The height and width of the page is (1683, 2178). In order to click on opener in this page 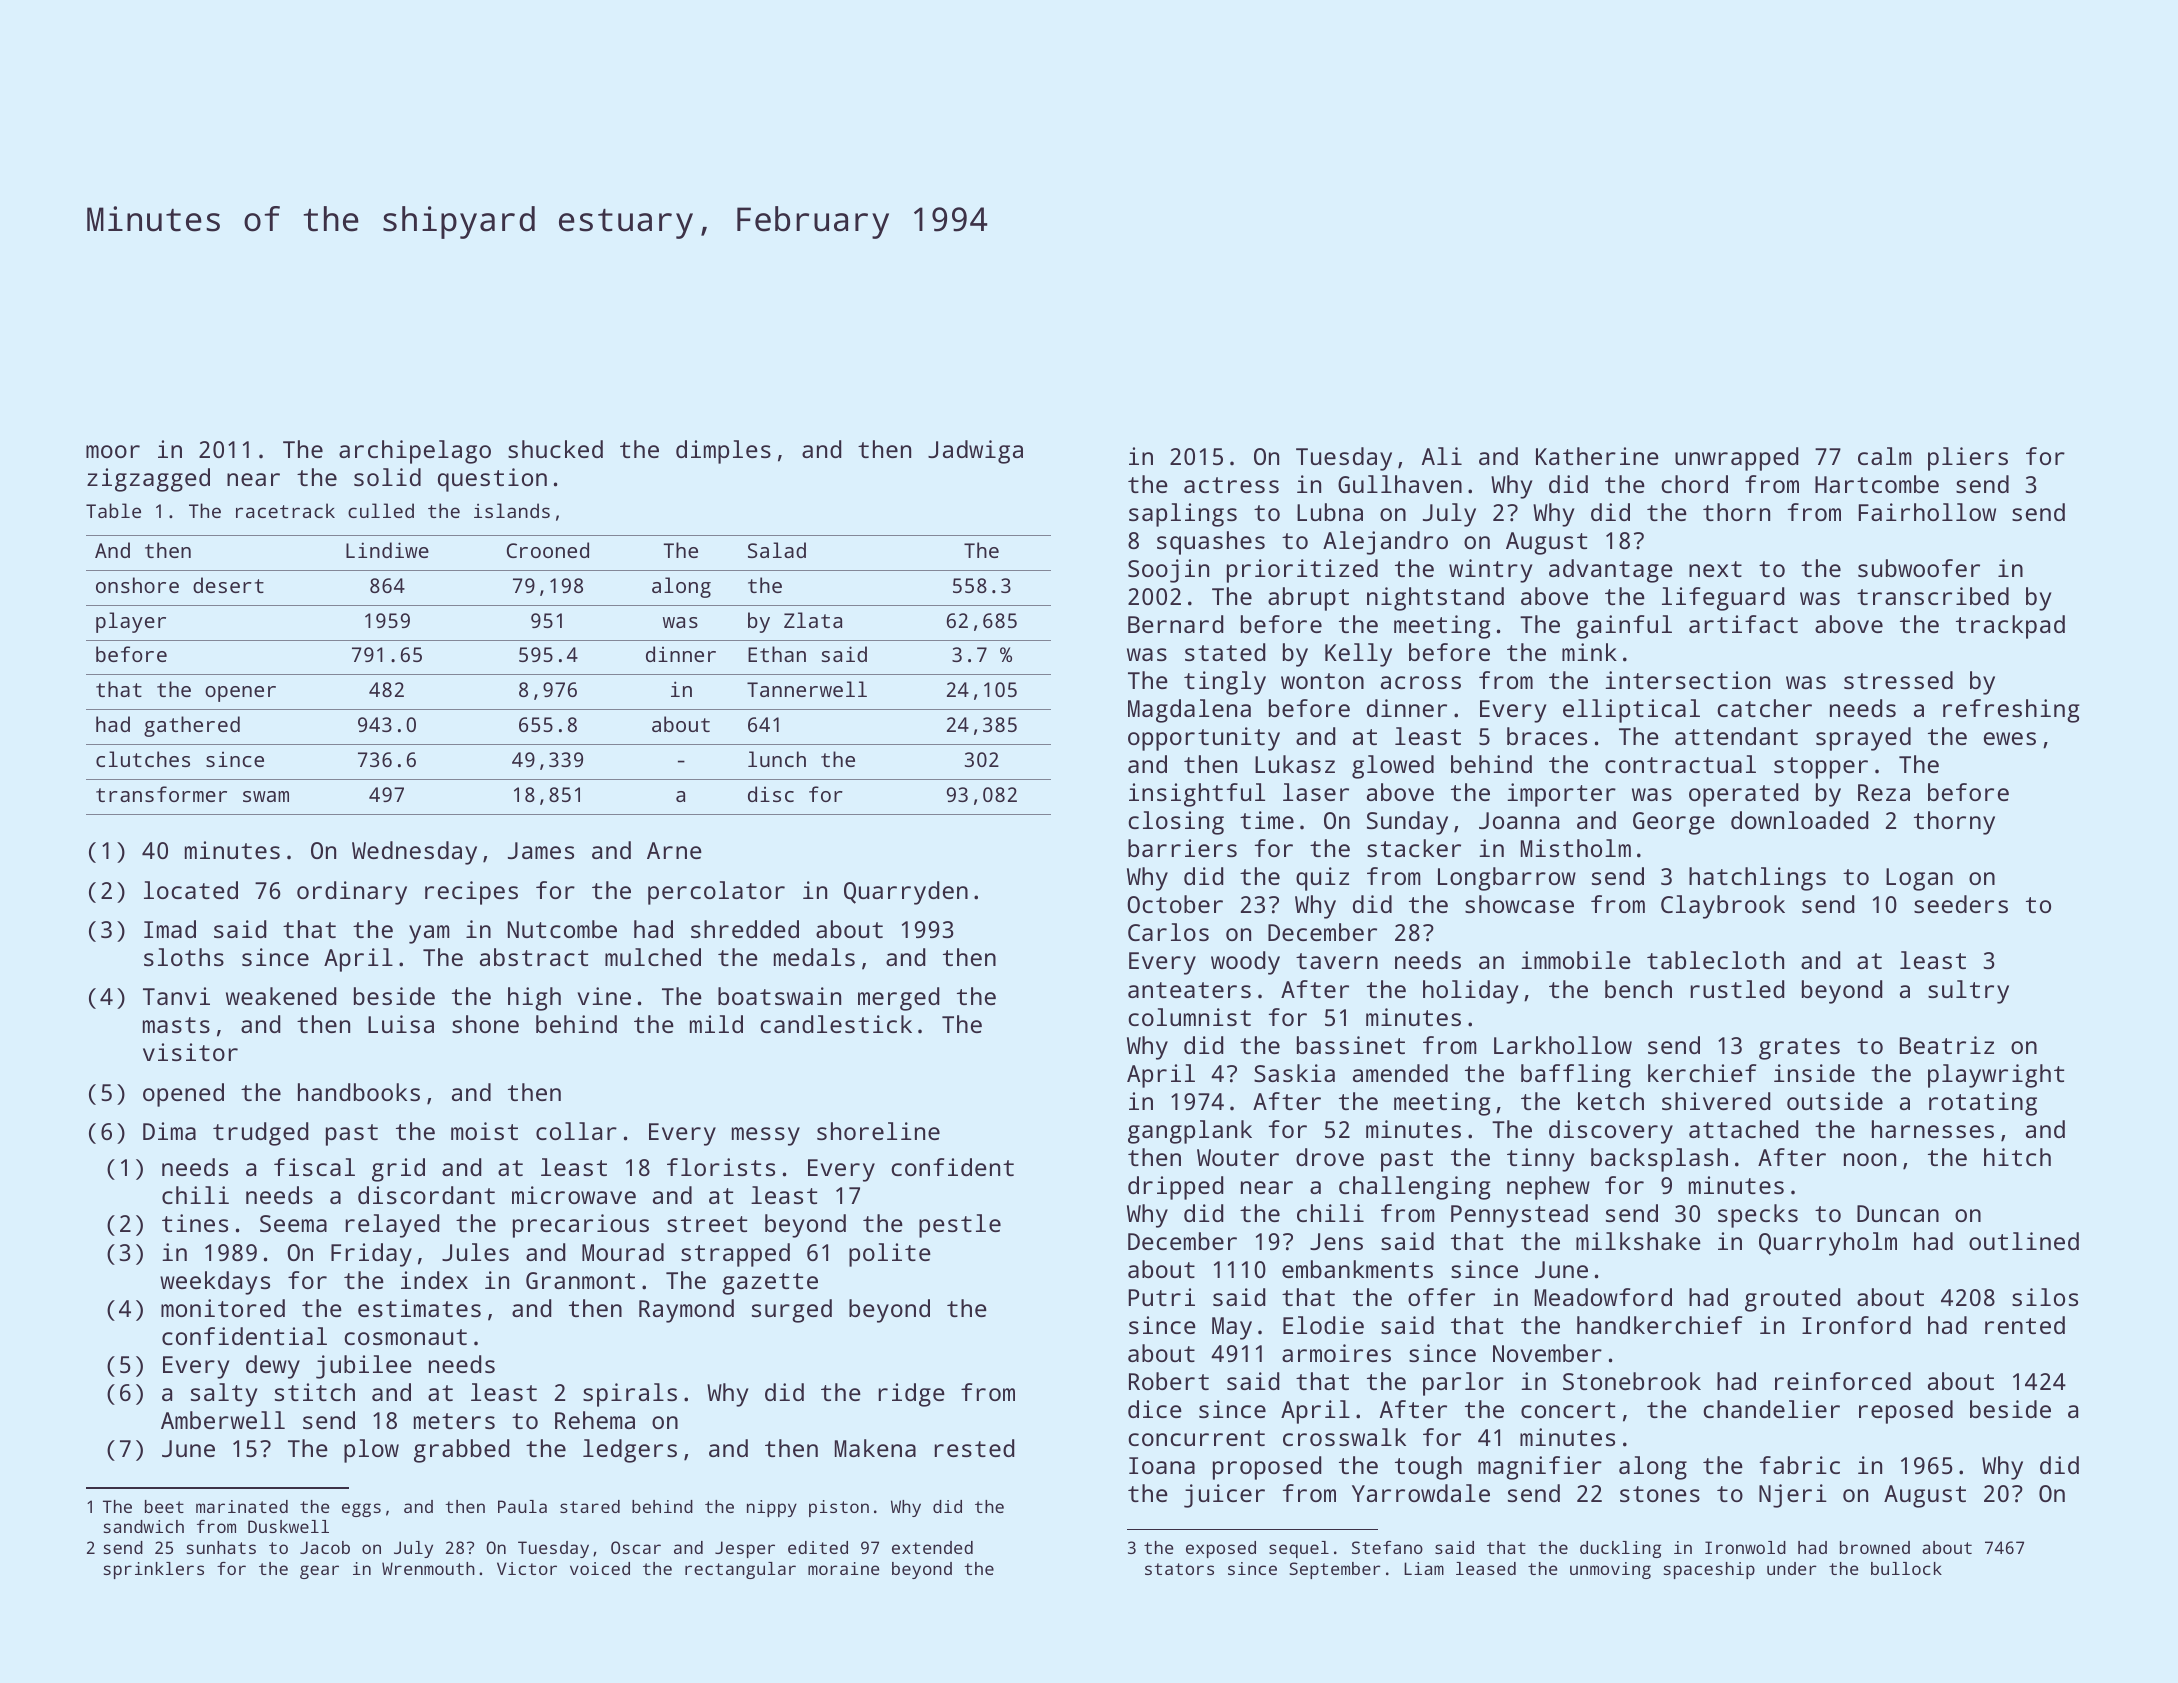, I will do `click(240, 694)`.
